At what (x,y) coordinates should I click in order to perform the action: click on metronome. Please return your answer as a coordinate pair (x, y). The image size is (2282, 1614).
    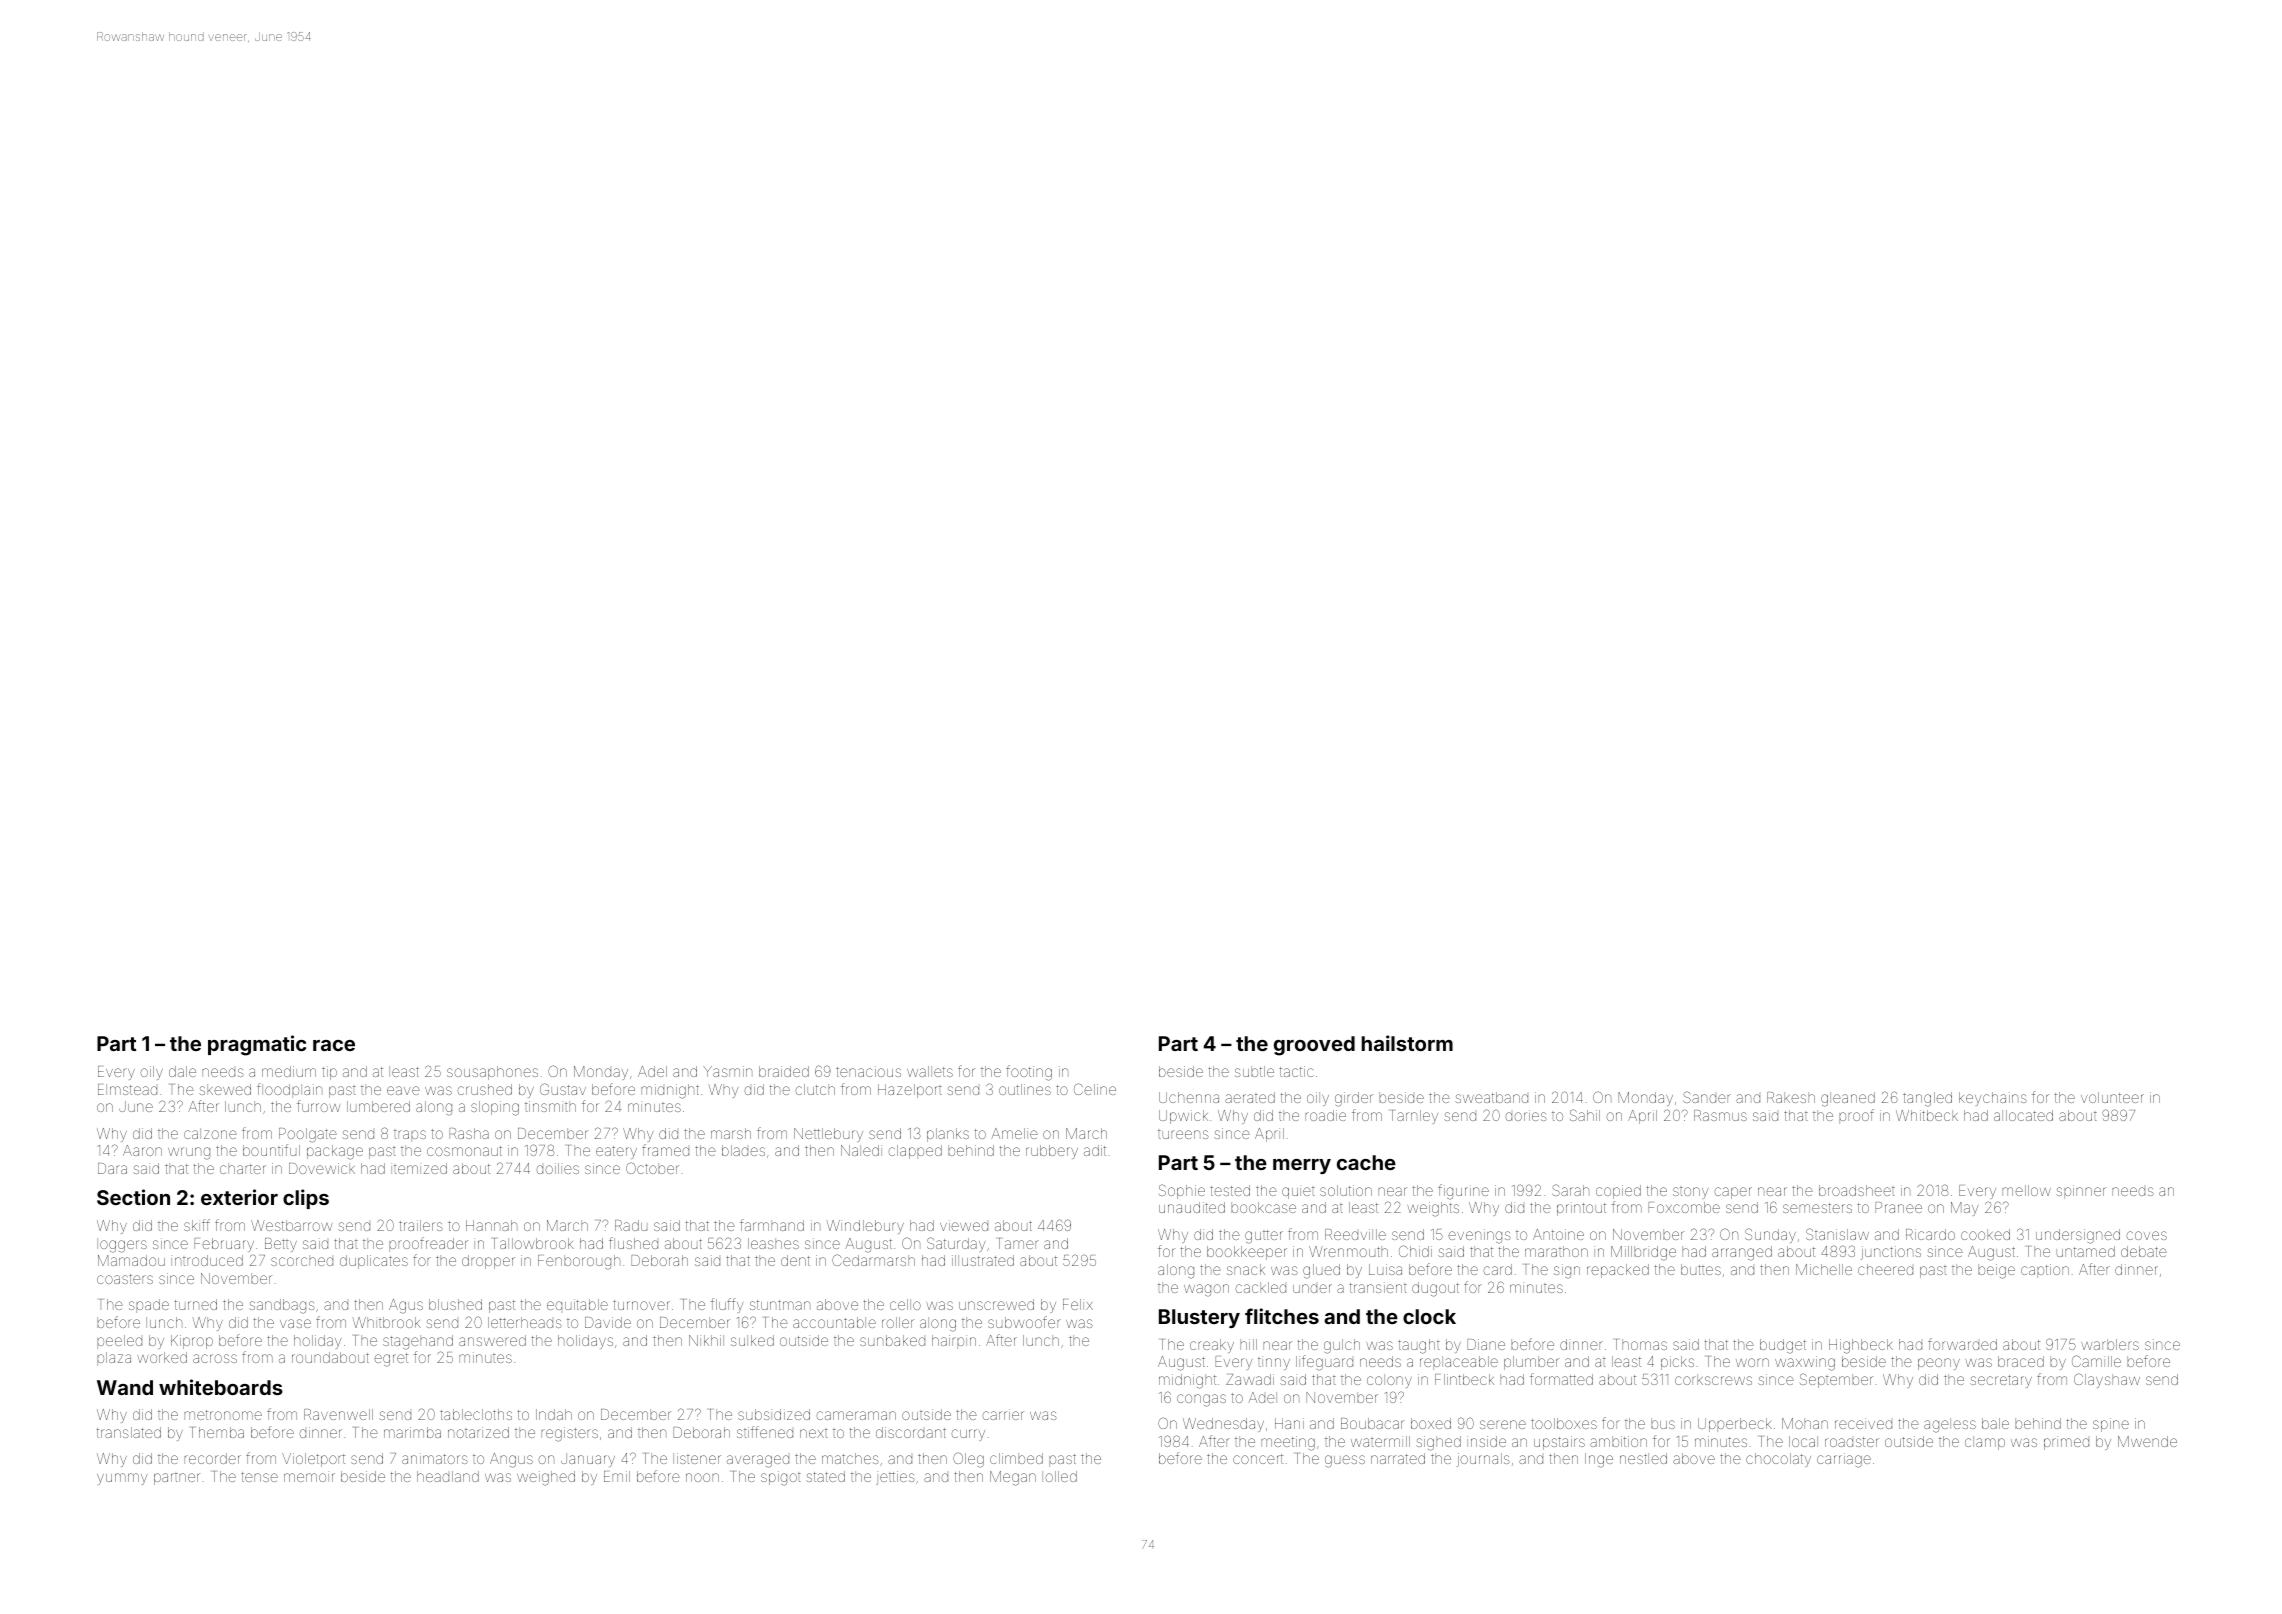
    Looking at the image, I should click on (223, 1415).
